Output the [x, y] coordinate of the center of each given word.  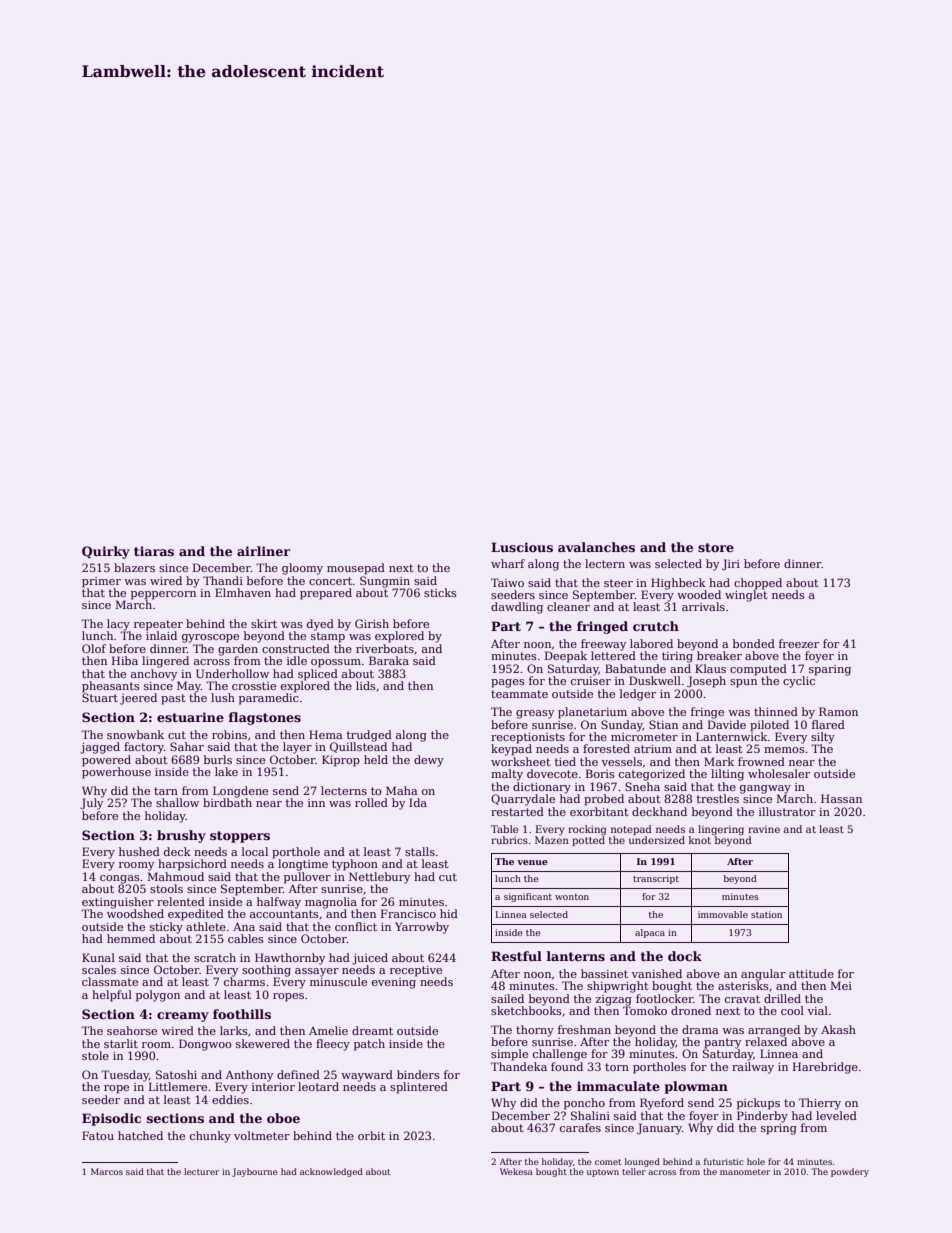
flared [828, 724]
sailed [507, 998]
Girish [372, 623]
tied [565, 761]
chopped [758, 584]
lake [226, 771]
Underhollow [232, 673]
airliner [263, 551]
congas [120, 879]
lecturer [201, 1171]
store [716, 547]
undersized [657, 840]
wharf [508, 563]
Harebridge [825, 1068]
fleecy [333, 1045]
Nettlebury [379, 878]
